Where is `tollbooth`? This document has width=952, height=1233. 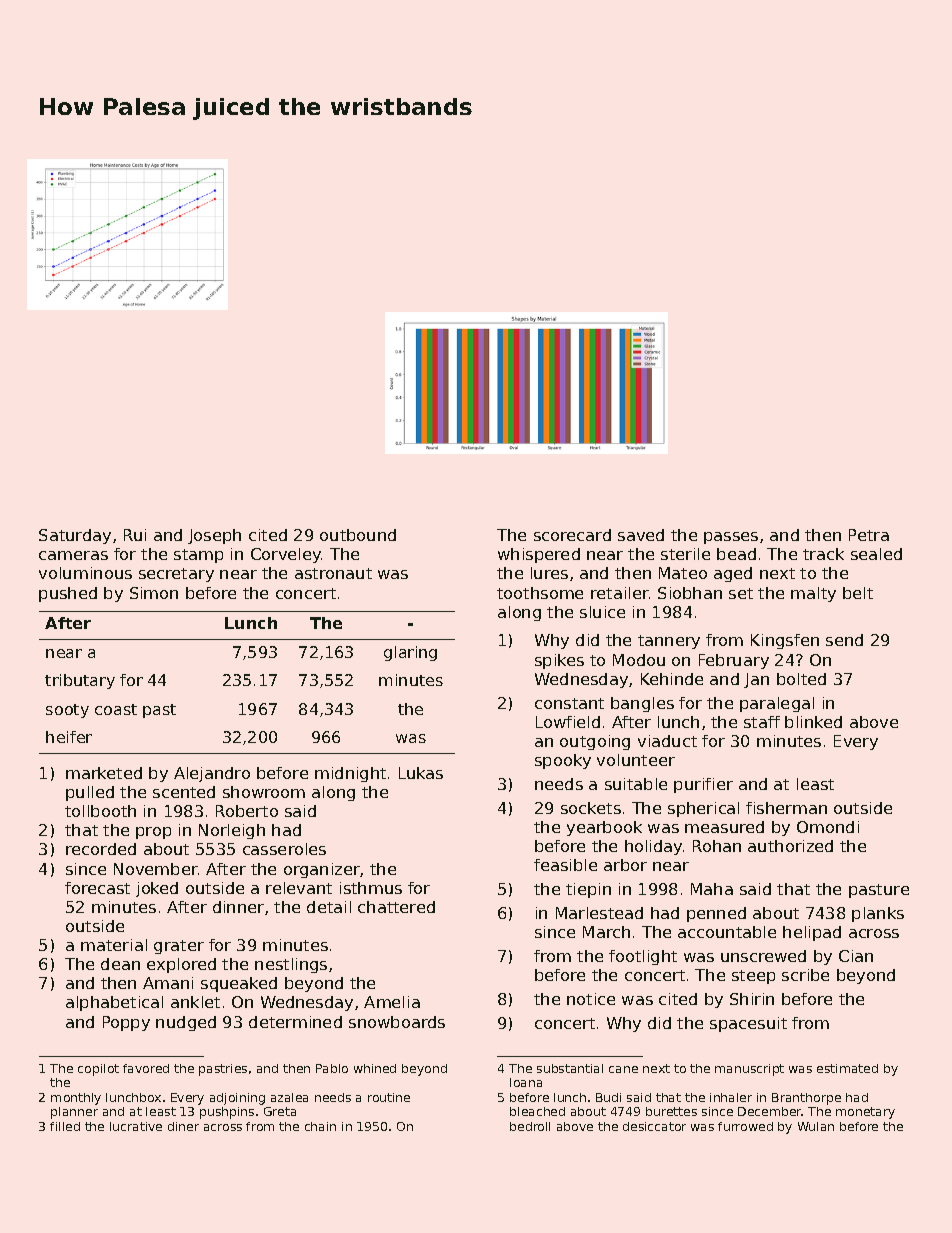
tollbooth is located at coordinates (100, 811).
